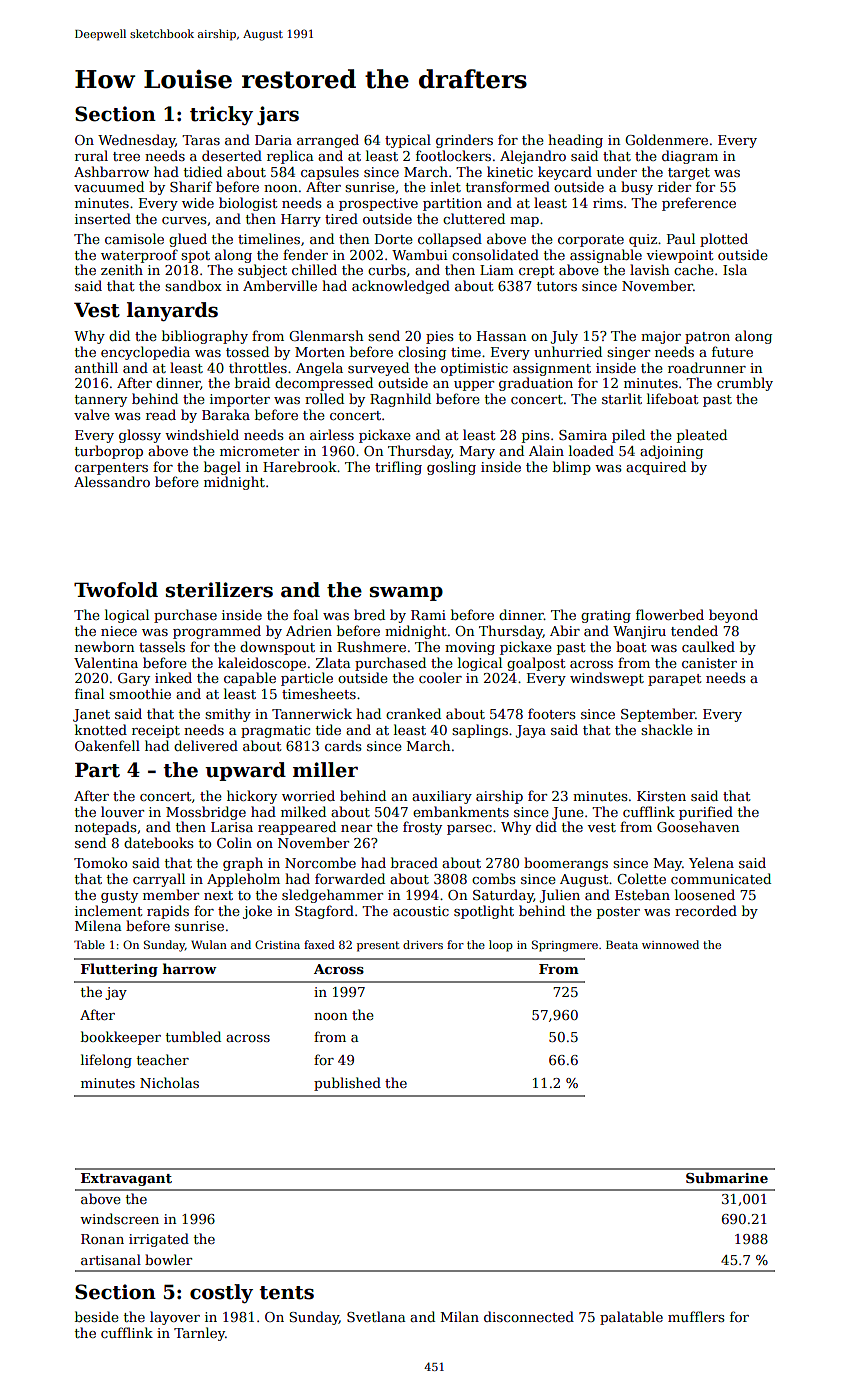 The width and height of the page is (849, 1400). I want to click on mufflers, so click(696, 1316).
